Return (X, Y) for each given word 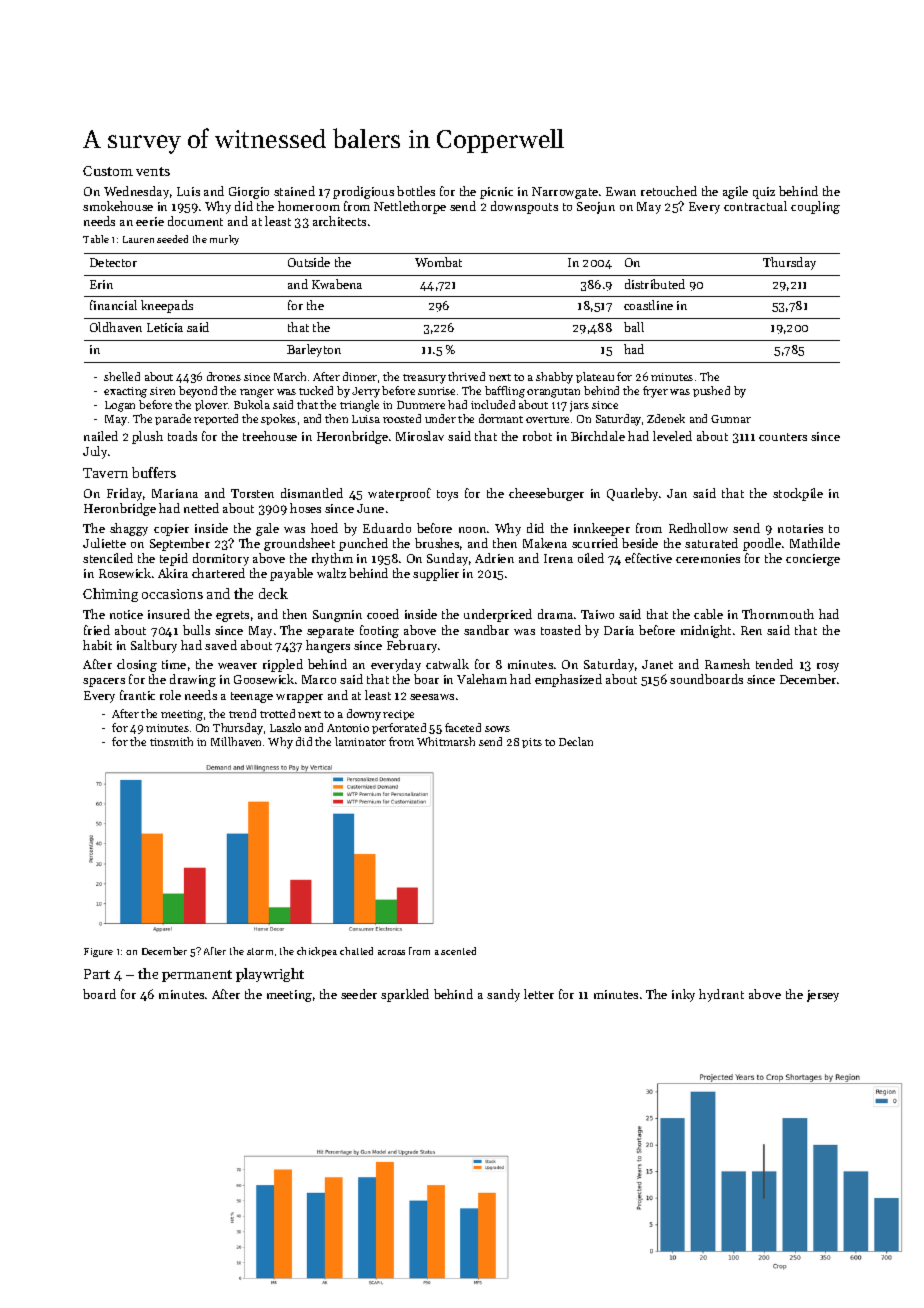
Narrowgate (565, 193)
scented (458, 951)
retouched (669, 191)
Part (97, 974)
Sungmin (337, 616)
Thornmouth (778, 614)
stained (294, 191)
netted (201, 508)
